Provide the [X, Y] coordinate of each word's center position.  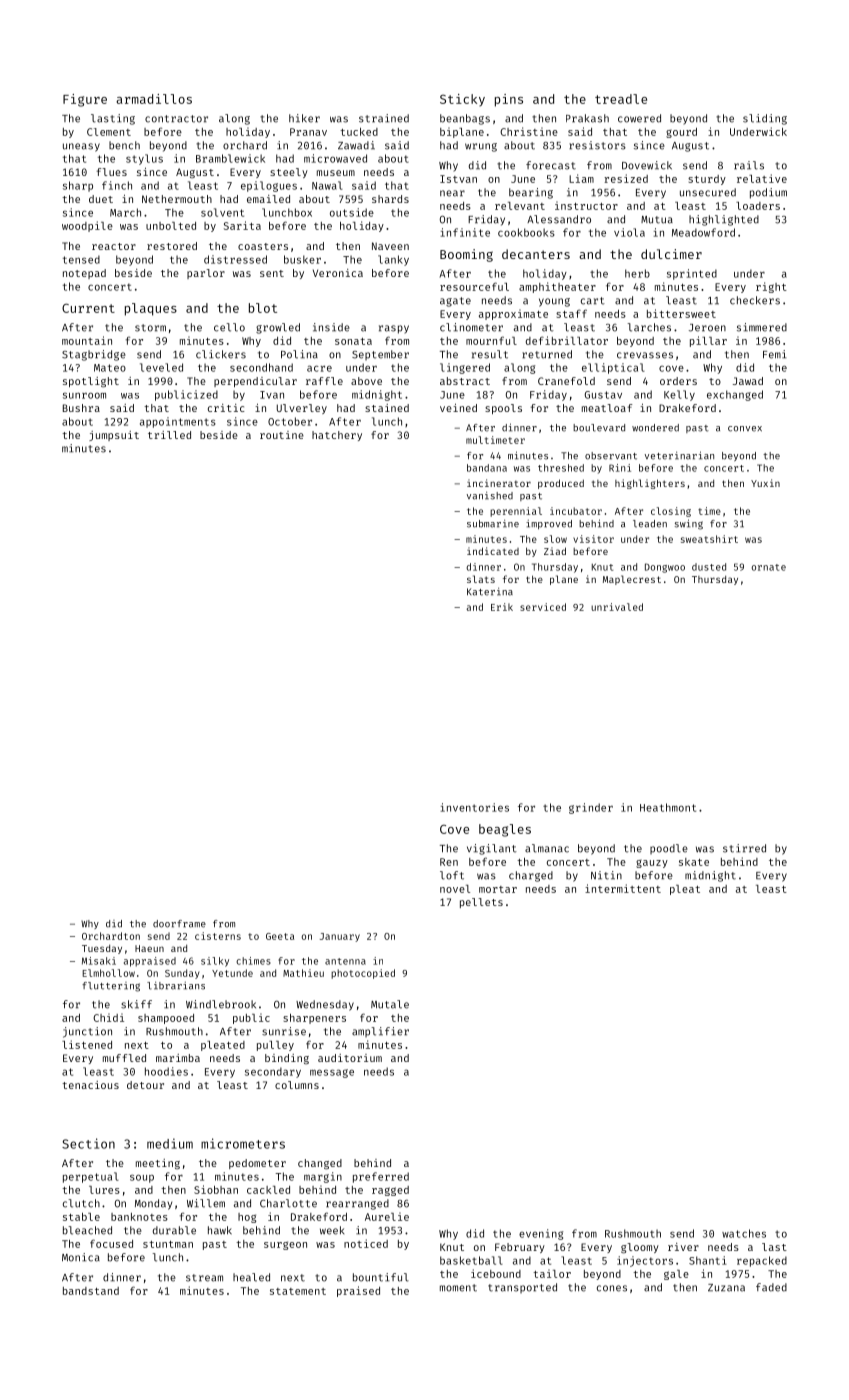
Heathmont [668, 807]
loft [452, 875]
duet [101, 199]
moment [458, 1288]
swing [689, 524]
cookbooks [526, 232]
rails [749, 165]
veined [458, 408]
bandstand [91, 1291]
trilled [169, 435]
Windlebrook [221, 1004]
